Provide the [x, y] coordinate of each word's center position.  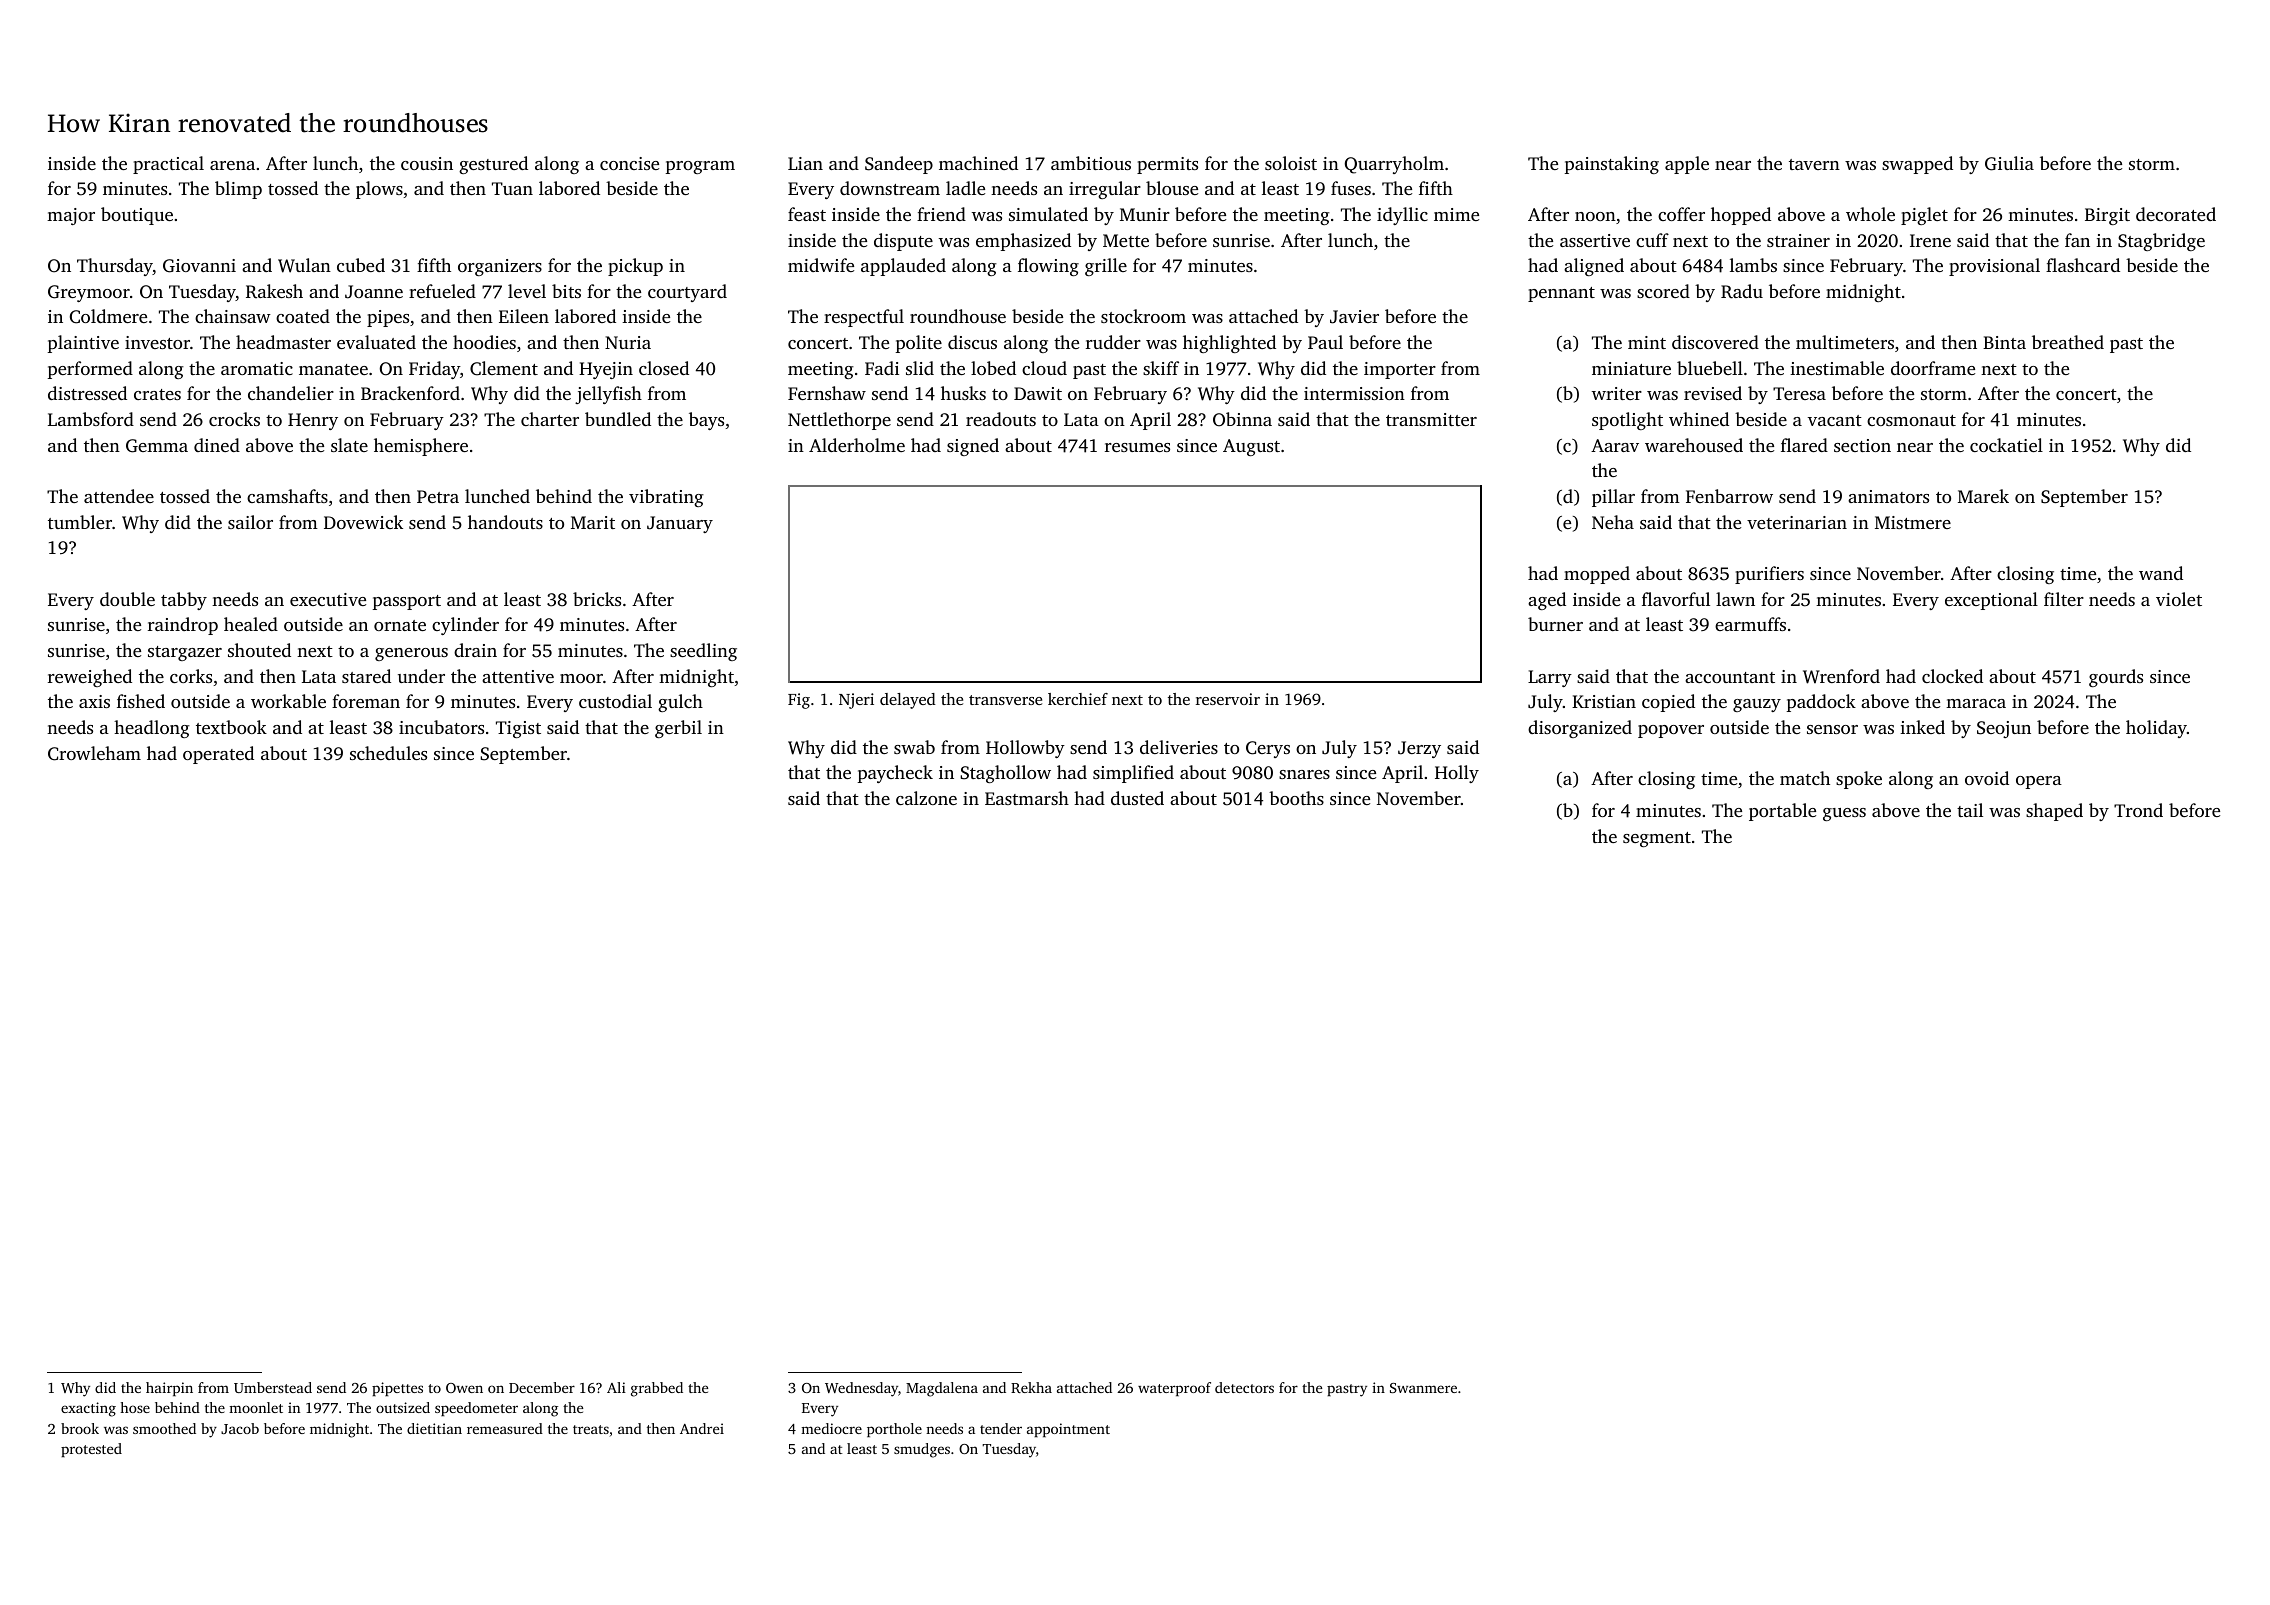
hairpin [169, 1389]
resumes [1137, 447]
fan [2077, 240]
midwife [821, 265]
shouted [259, 650]
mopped [1597, 575]
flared [1804, 445]
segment [1657, 839]
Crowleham [94, 753]
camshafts [287, 496]
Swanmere [1423, 1388]
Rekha [1031, 1387]
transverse [1005, 700]
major [71, 216]
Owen [464, 1388]
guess [1844, 814]
